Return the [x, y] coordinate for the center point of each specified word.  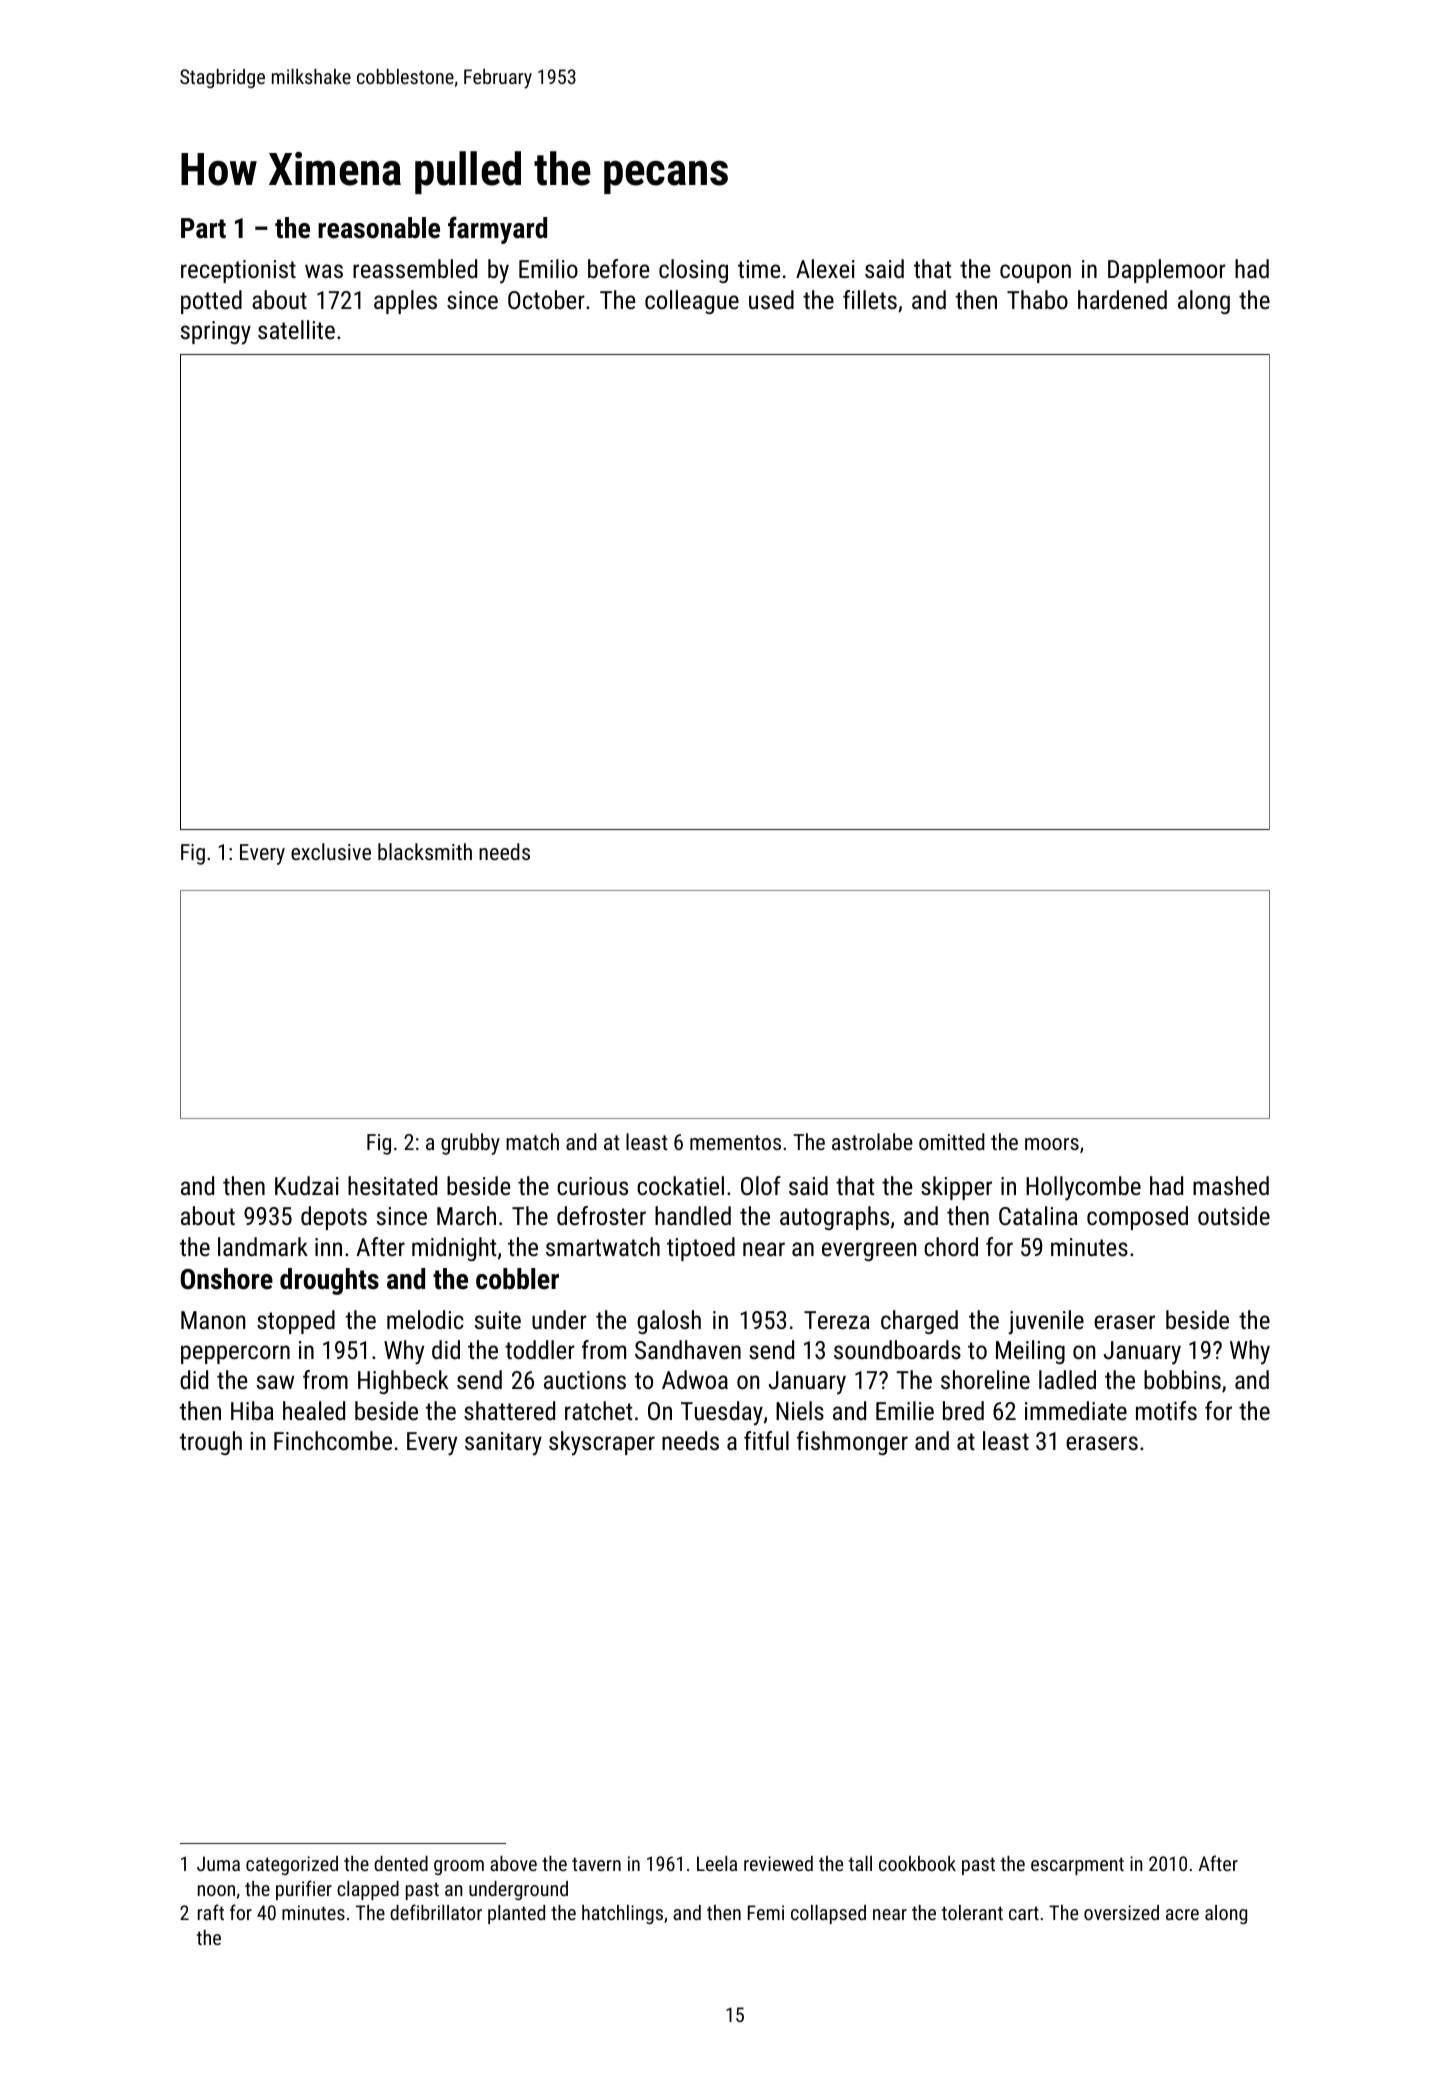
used [771, 299]
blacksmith [425, 851]
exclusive [331, 851]
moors [1052, 1144]
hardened [1122, 299]
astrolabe [872, 1141]
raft [211, 1912]
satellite [296, 329]
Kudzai [307, 1185]
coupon [1035, 273]
